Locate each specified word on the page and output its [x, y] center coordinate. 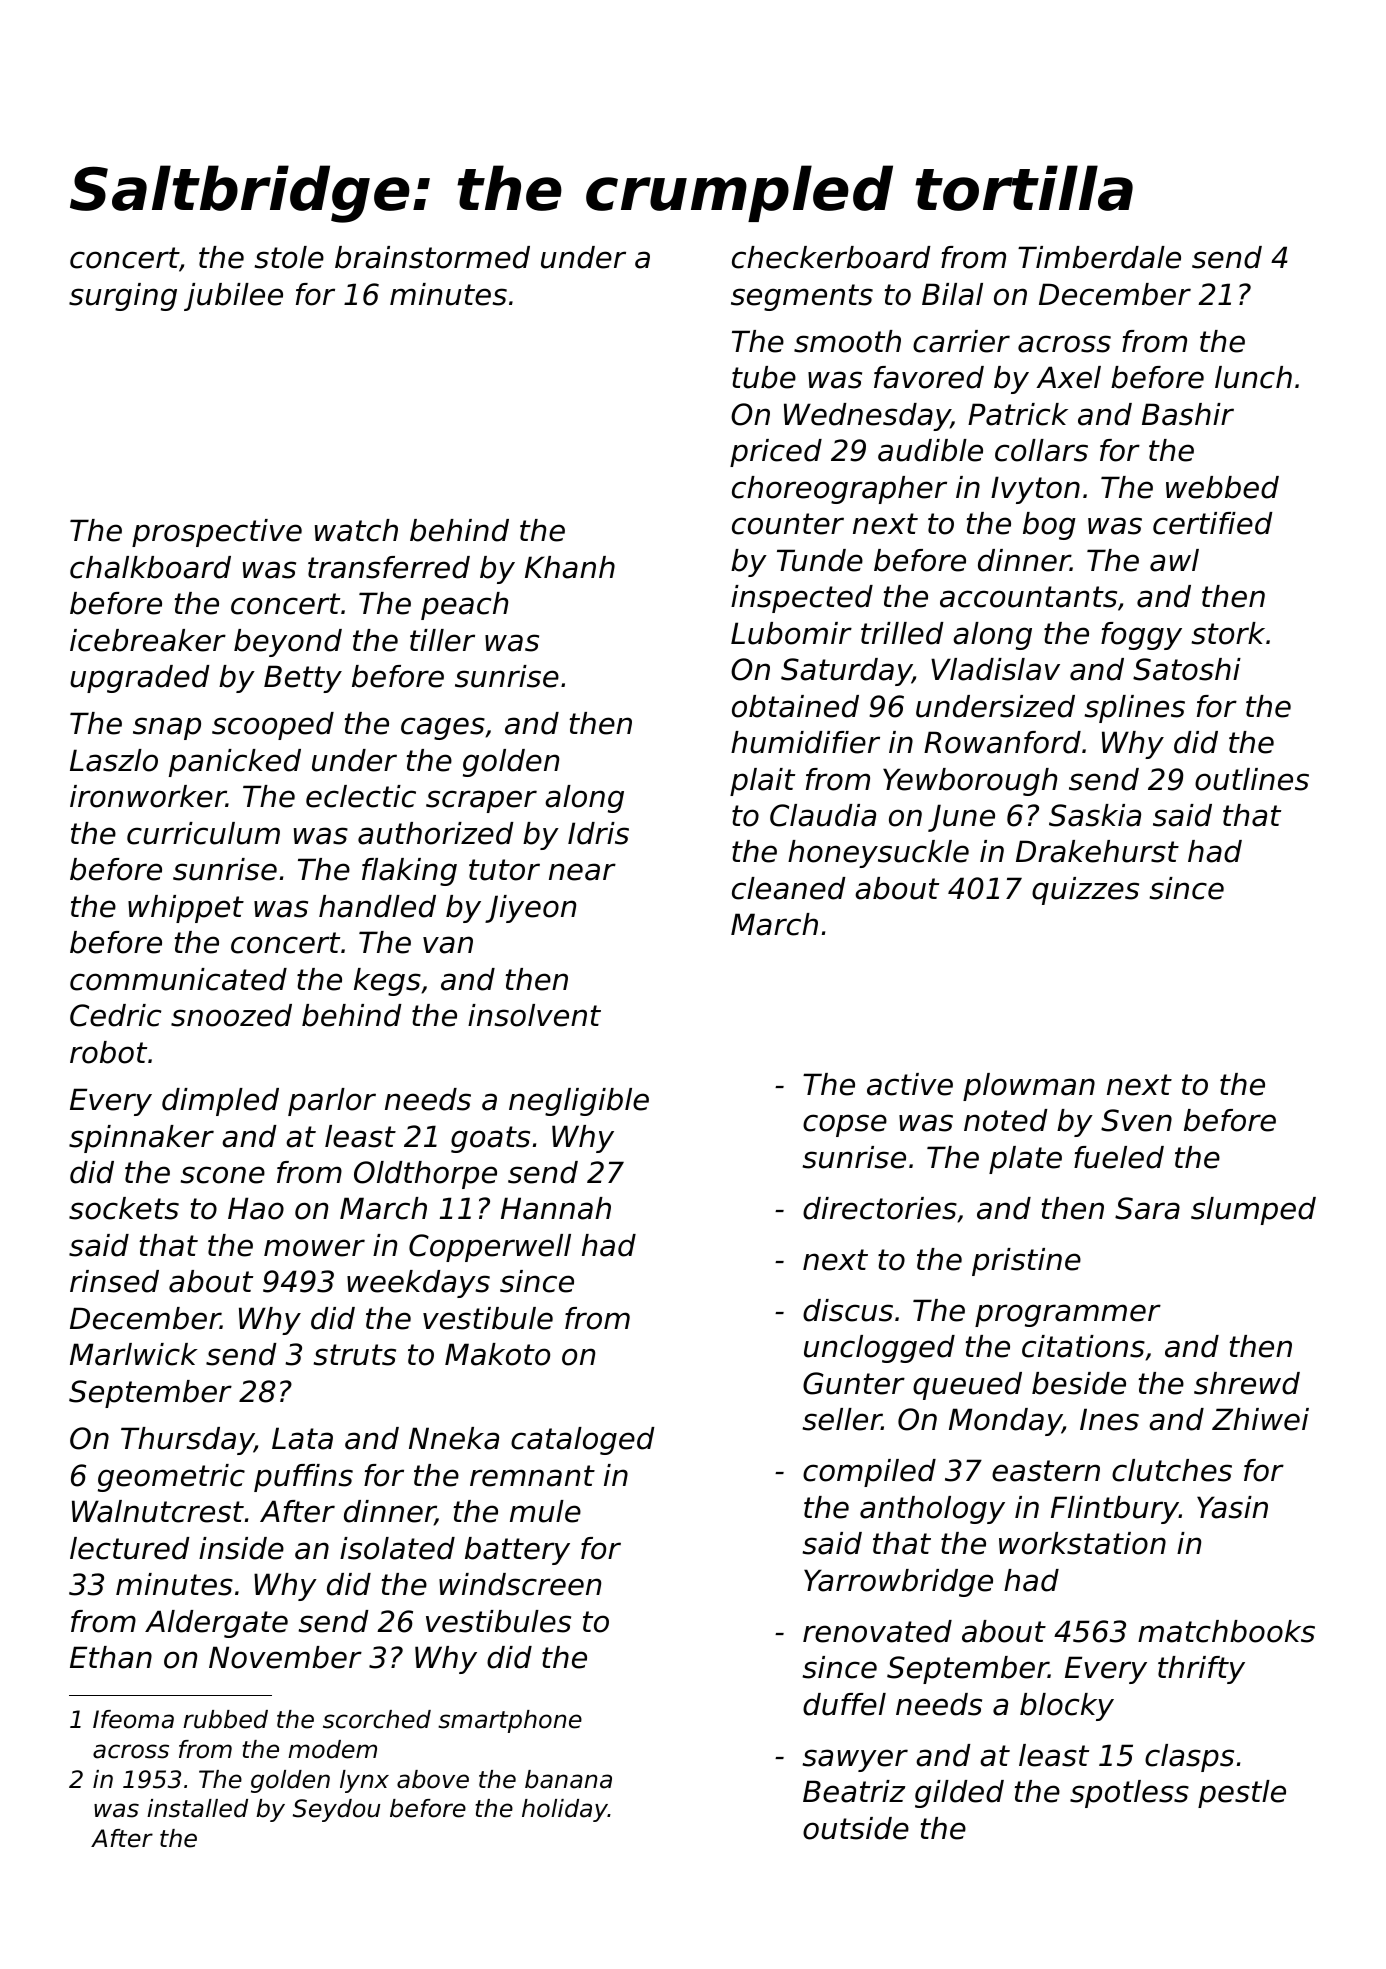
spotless [1129, 1794]
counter [788, 524]
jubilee [233, 297]
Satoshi [1187, 669]
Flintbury [1115, 1510]
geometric [171, 1478]
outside [856, 1828]
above [433, 1779]
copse [845, 1125]
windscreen [520, 1584]
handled [377, 906]
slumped [1253, 1211]
